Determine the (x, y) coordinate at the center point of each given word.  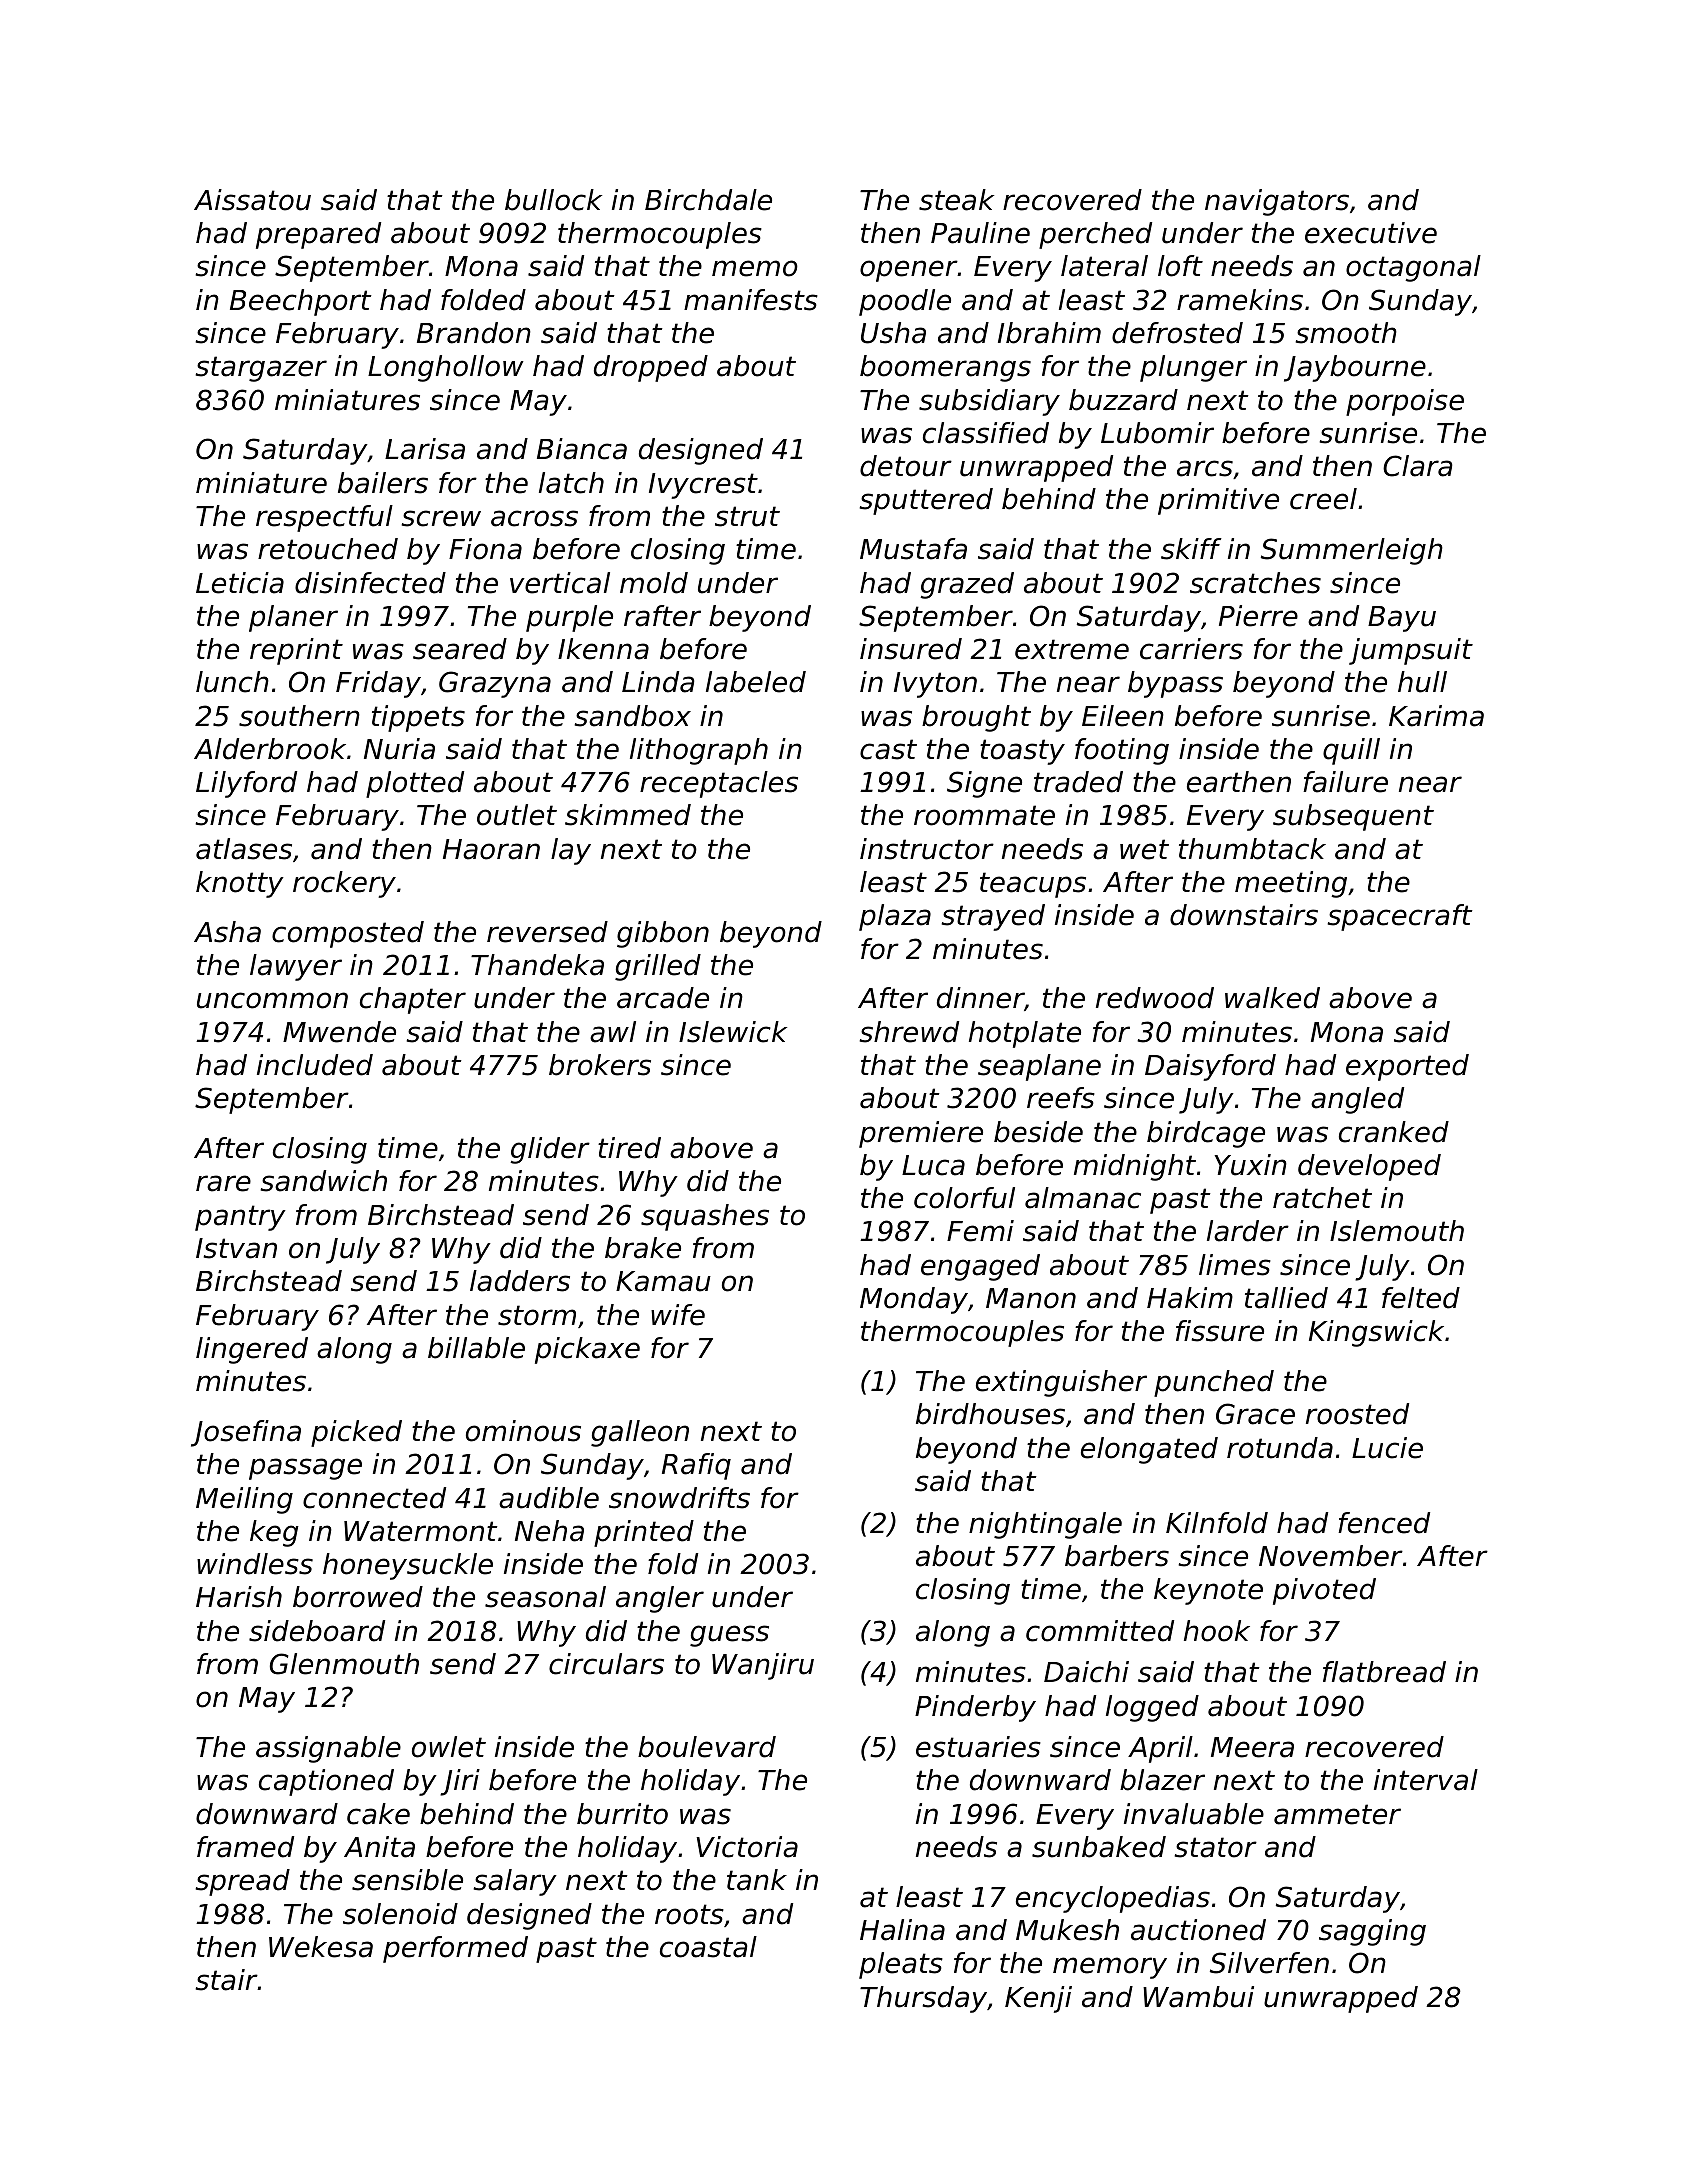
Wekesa (321, 1947)
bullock (553, 200)
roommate (984, 815)
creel (1323, 499)
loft (1180, 266)
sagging (1372, 1932)
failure (1345, 782)
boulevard (707, 1747)
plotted (415, 784)
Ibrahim (1049, 333)
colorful (964, 1198)
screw (441, 518)
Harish (239, 1597)
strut (747, 516)
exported (1407, 1067)
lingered (252, 1350)
